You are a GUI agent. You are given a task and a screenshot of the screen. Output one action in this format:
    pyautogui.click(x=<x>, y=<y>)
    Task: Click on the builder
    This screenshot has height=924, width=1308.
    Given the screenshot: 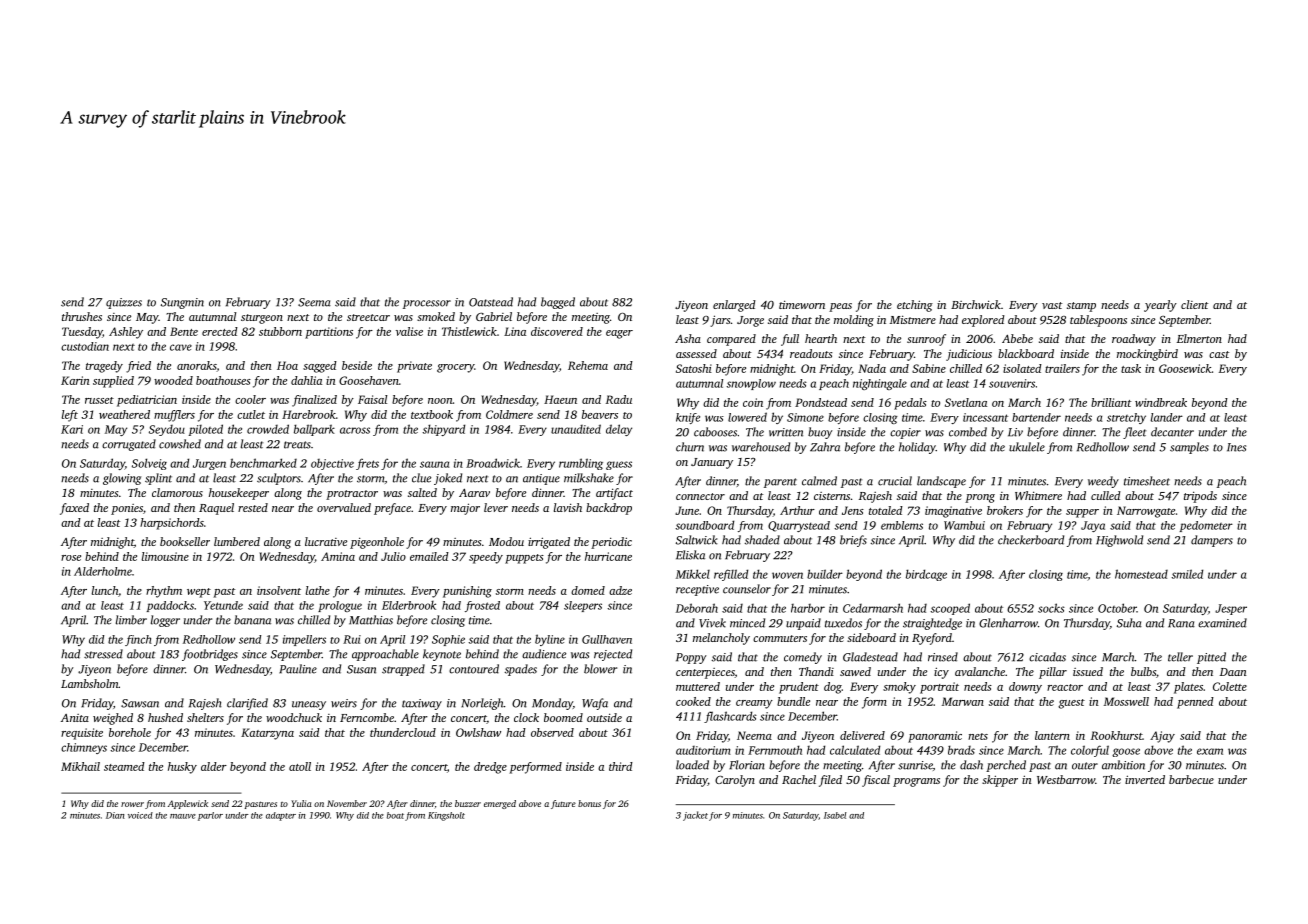 What is the action you would take?
    pyautogui.click(x=825, y=574)
